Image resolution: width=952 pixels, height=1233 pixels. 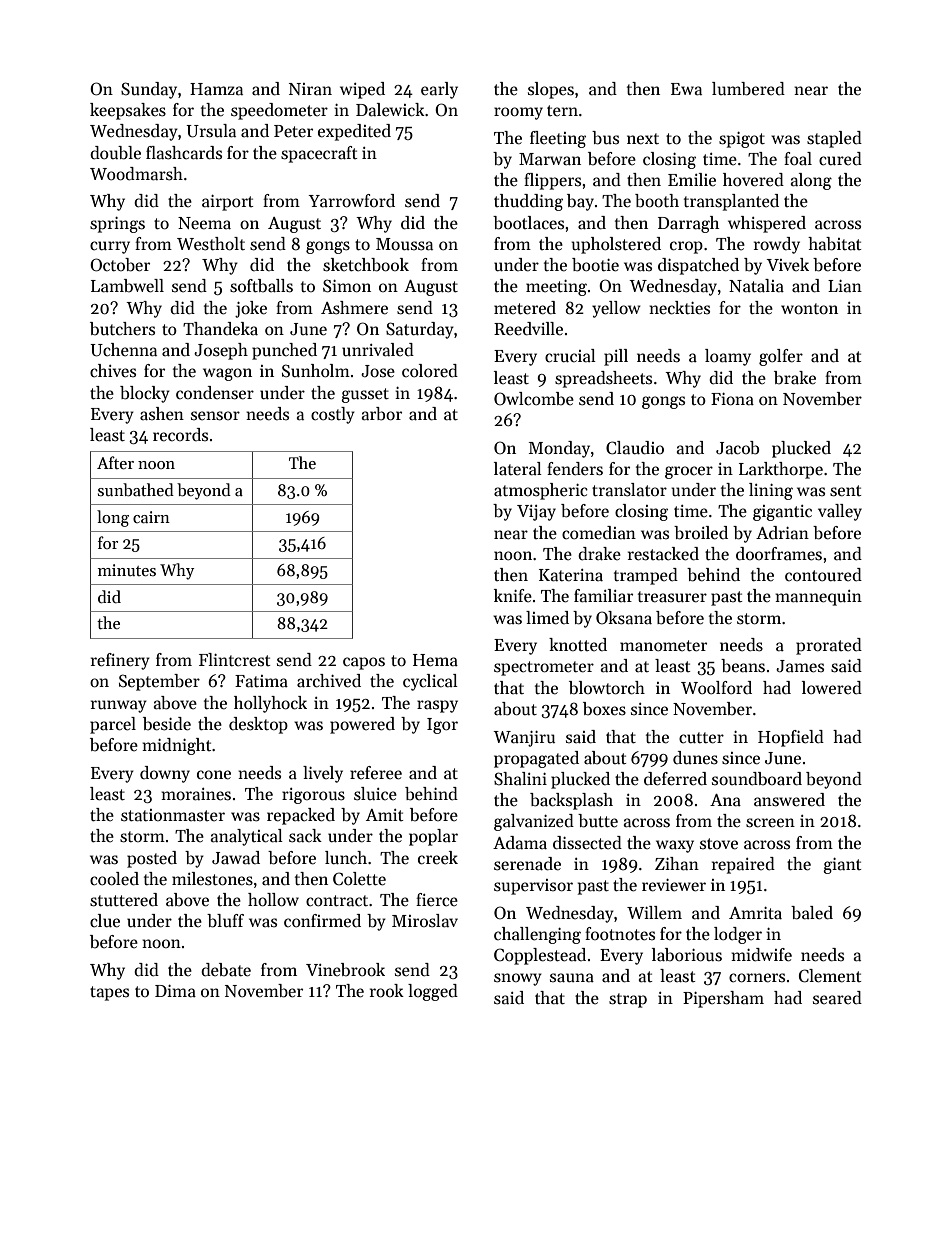 What do you see at coordinates (738, 935) in the screenshot?
I see `lodger` at bounding box center [738, 935].
